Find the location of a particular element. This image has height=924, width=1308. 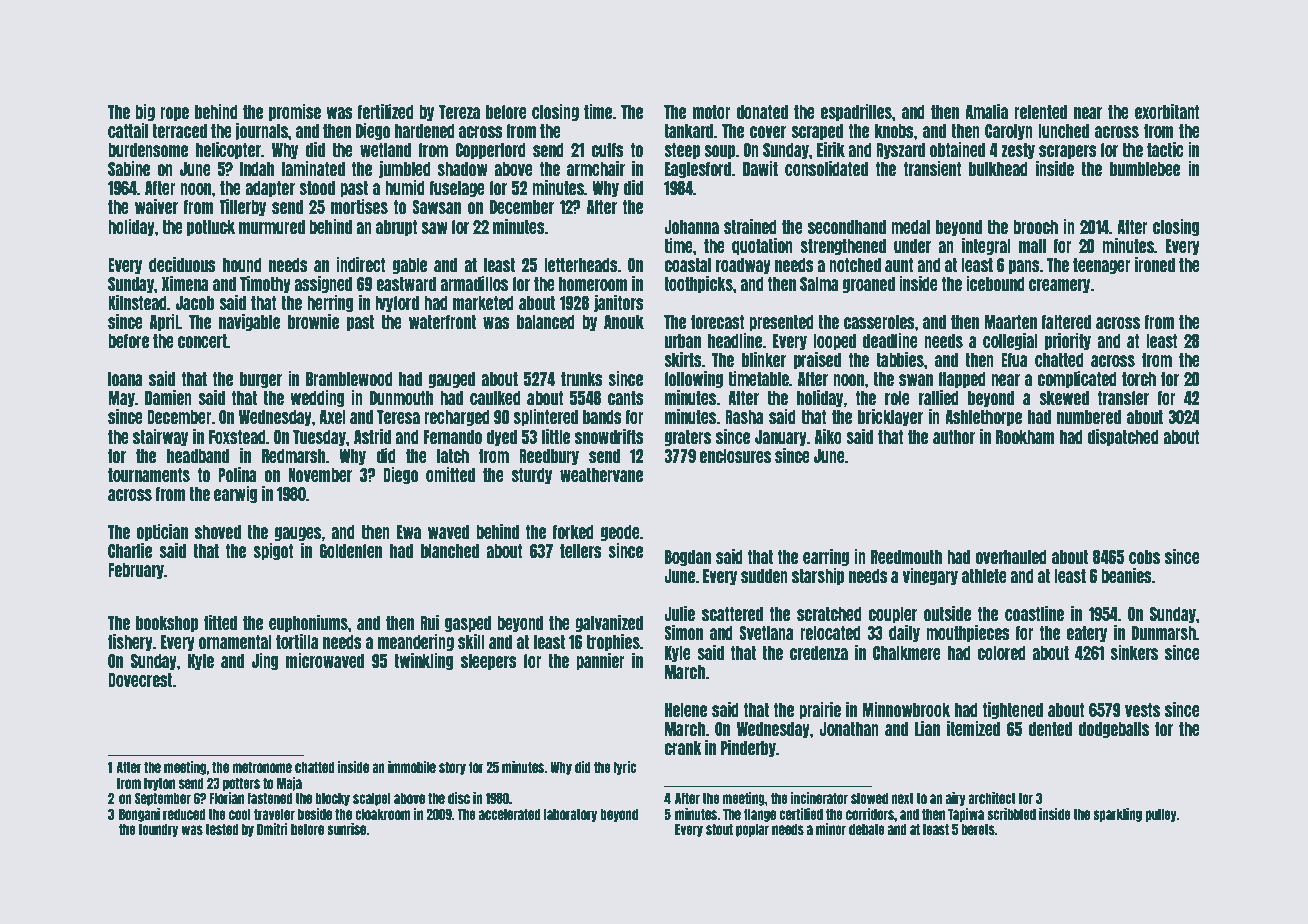

Ivyton is located at coordinates (159, 784).
